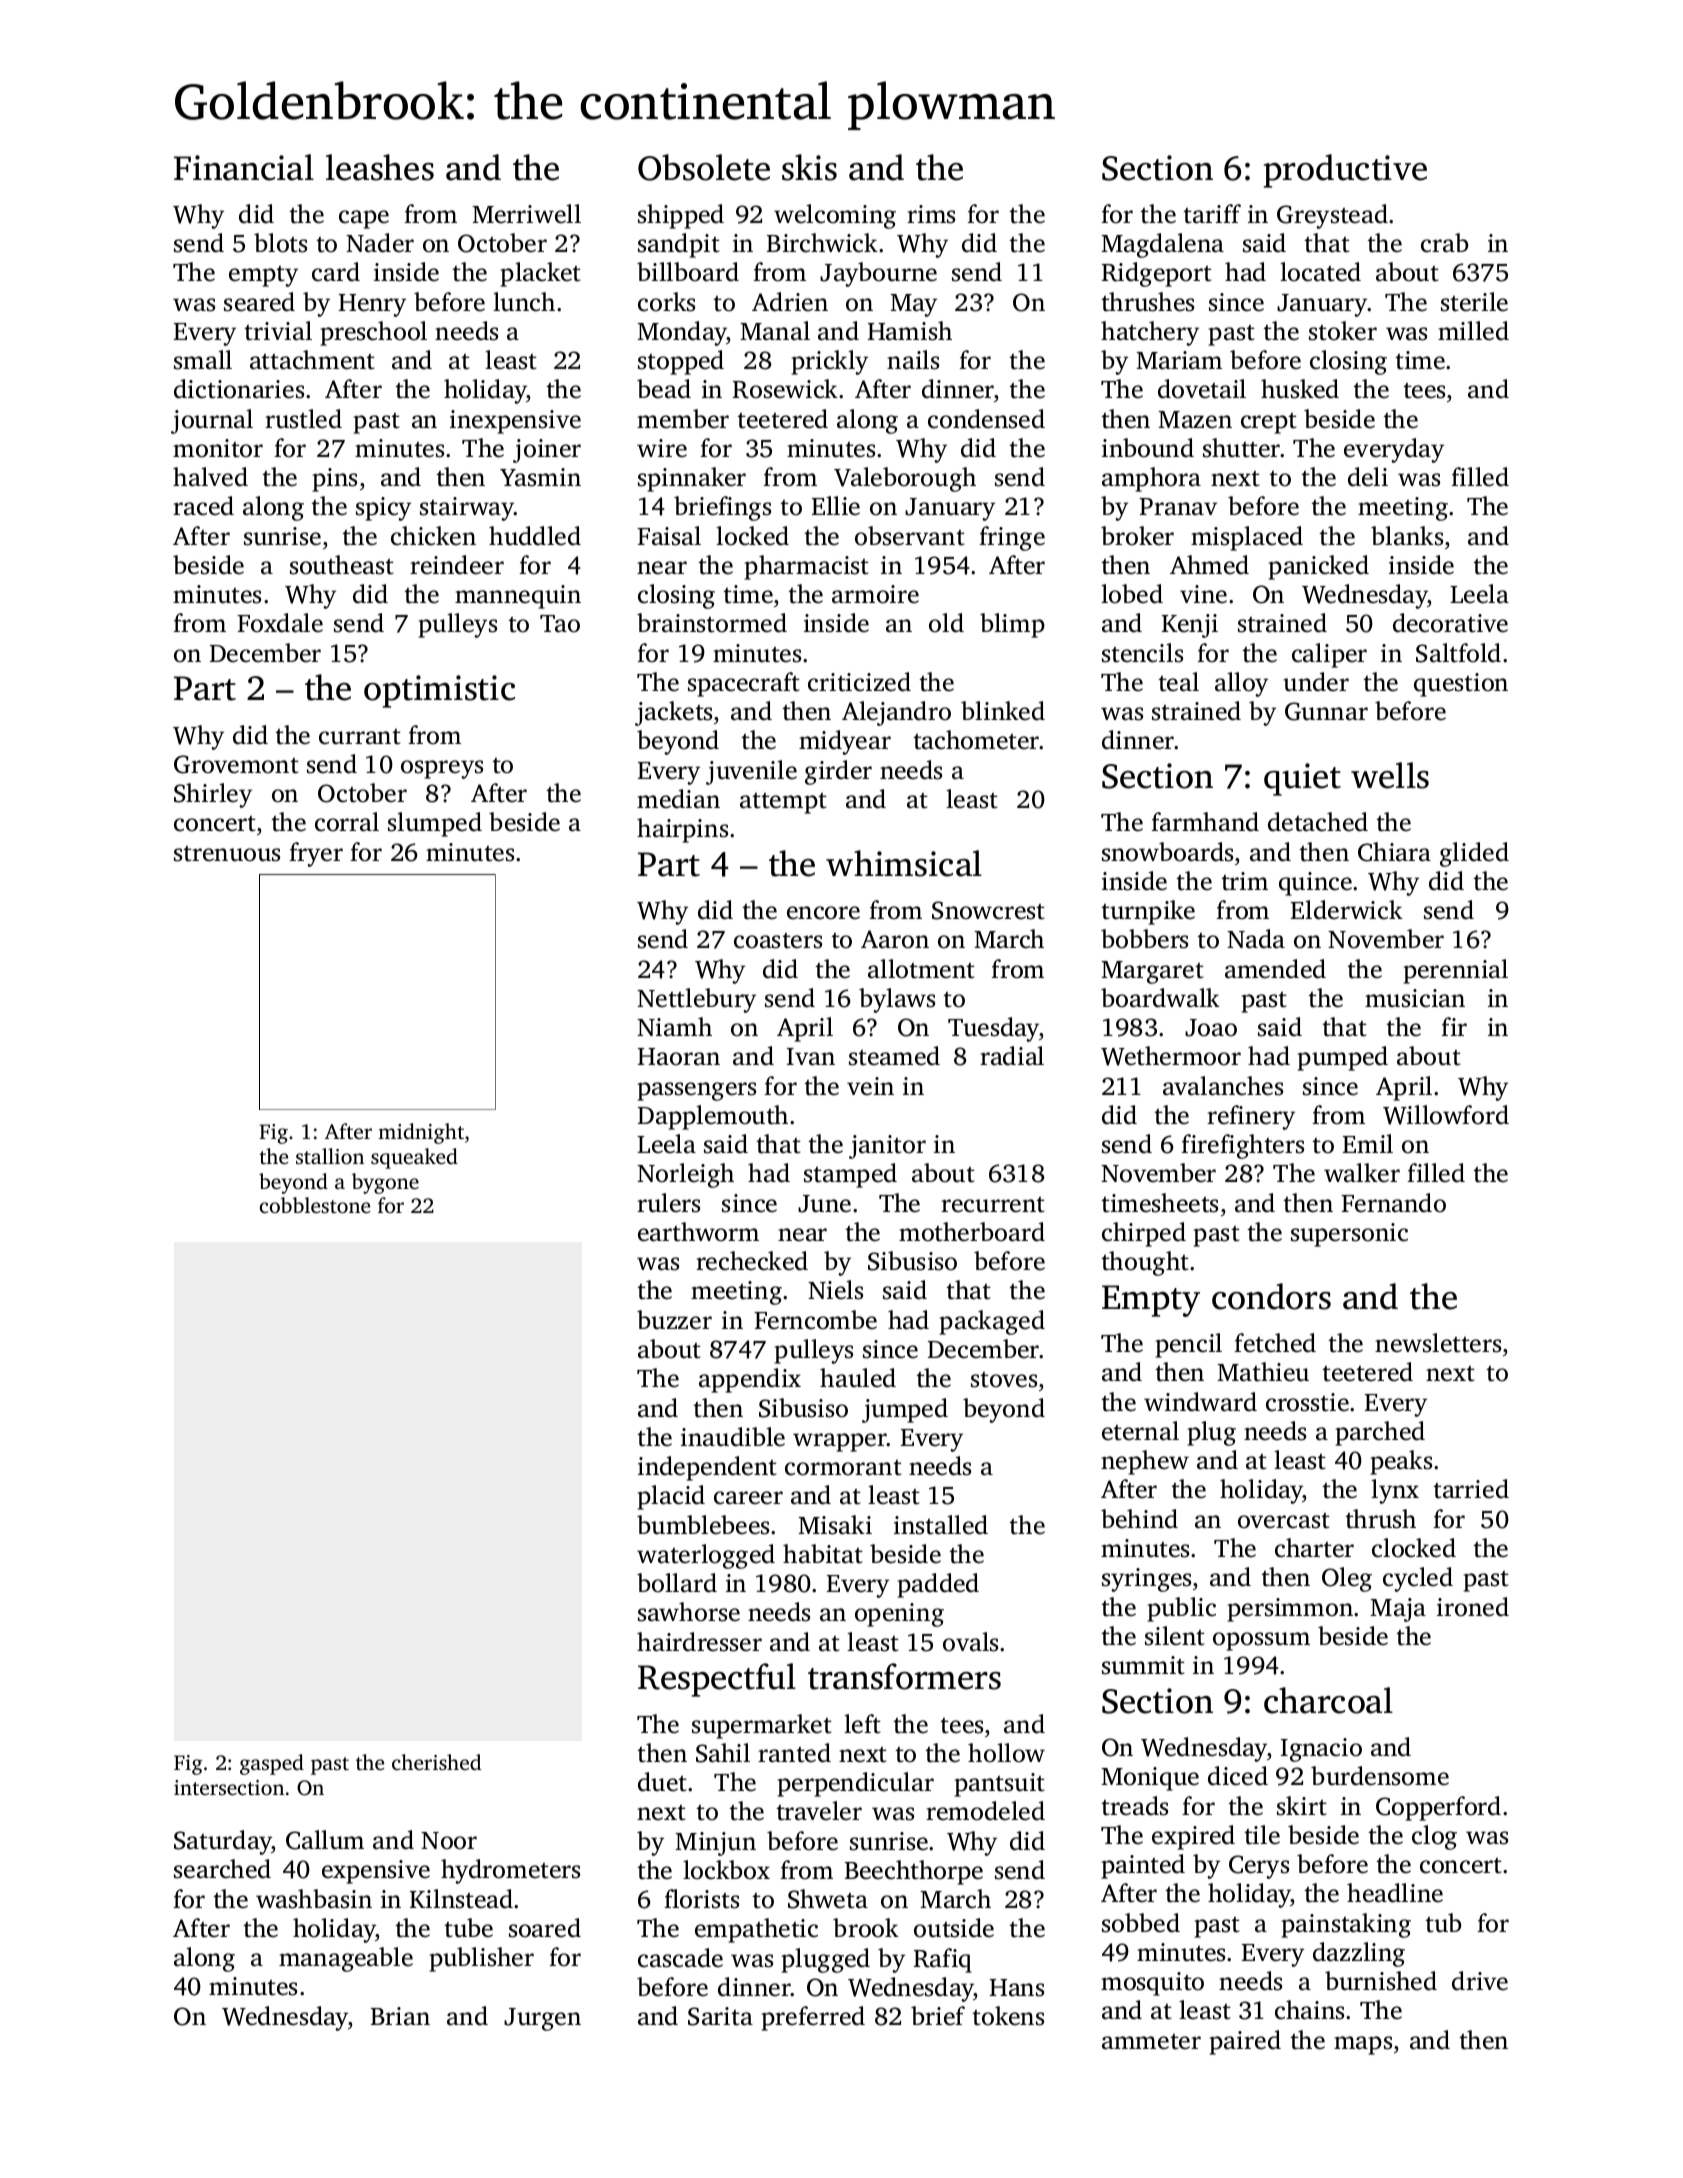 This document has height=2178, width=1683. Describe the element at coordinates (385, 1183) in the document. I see `bygone` at that location.
